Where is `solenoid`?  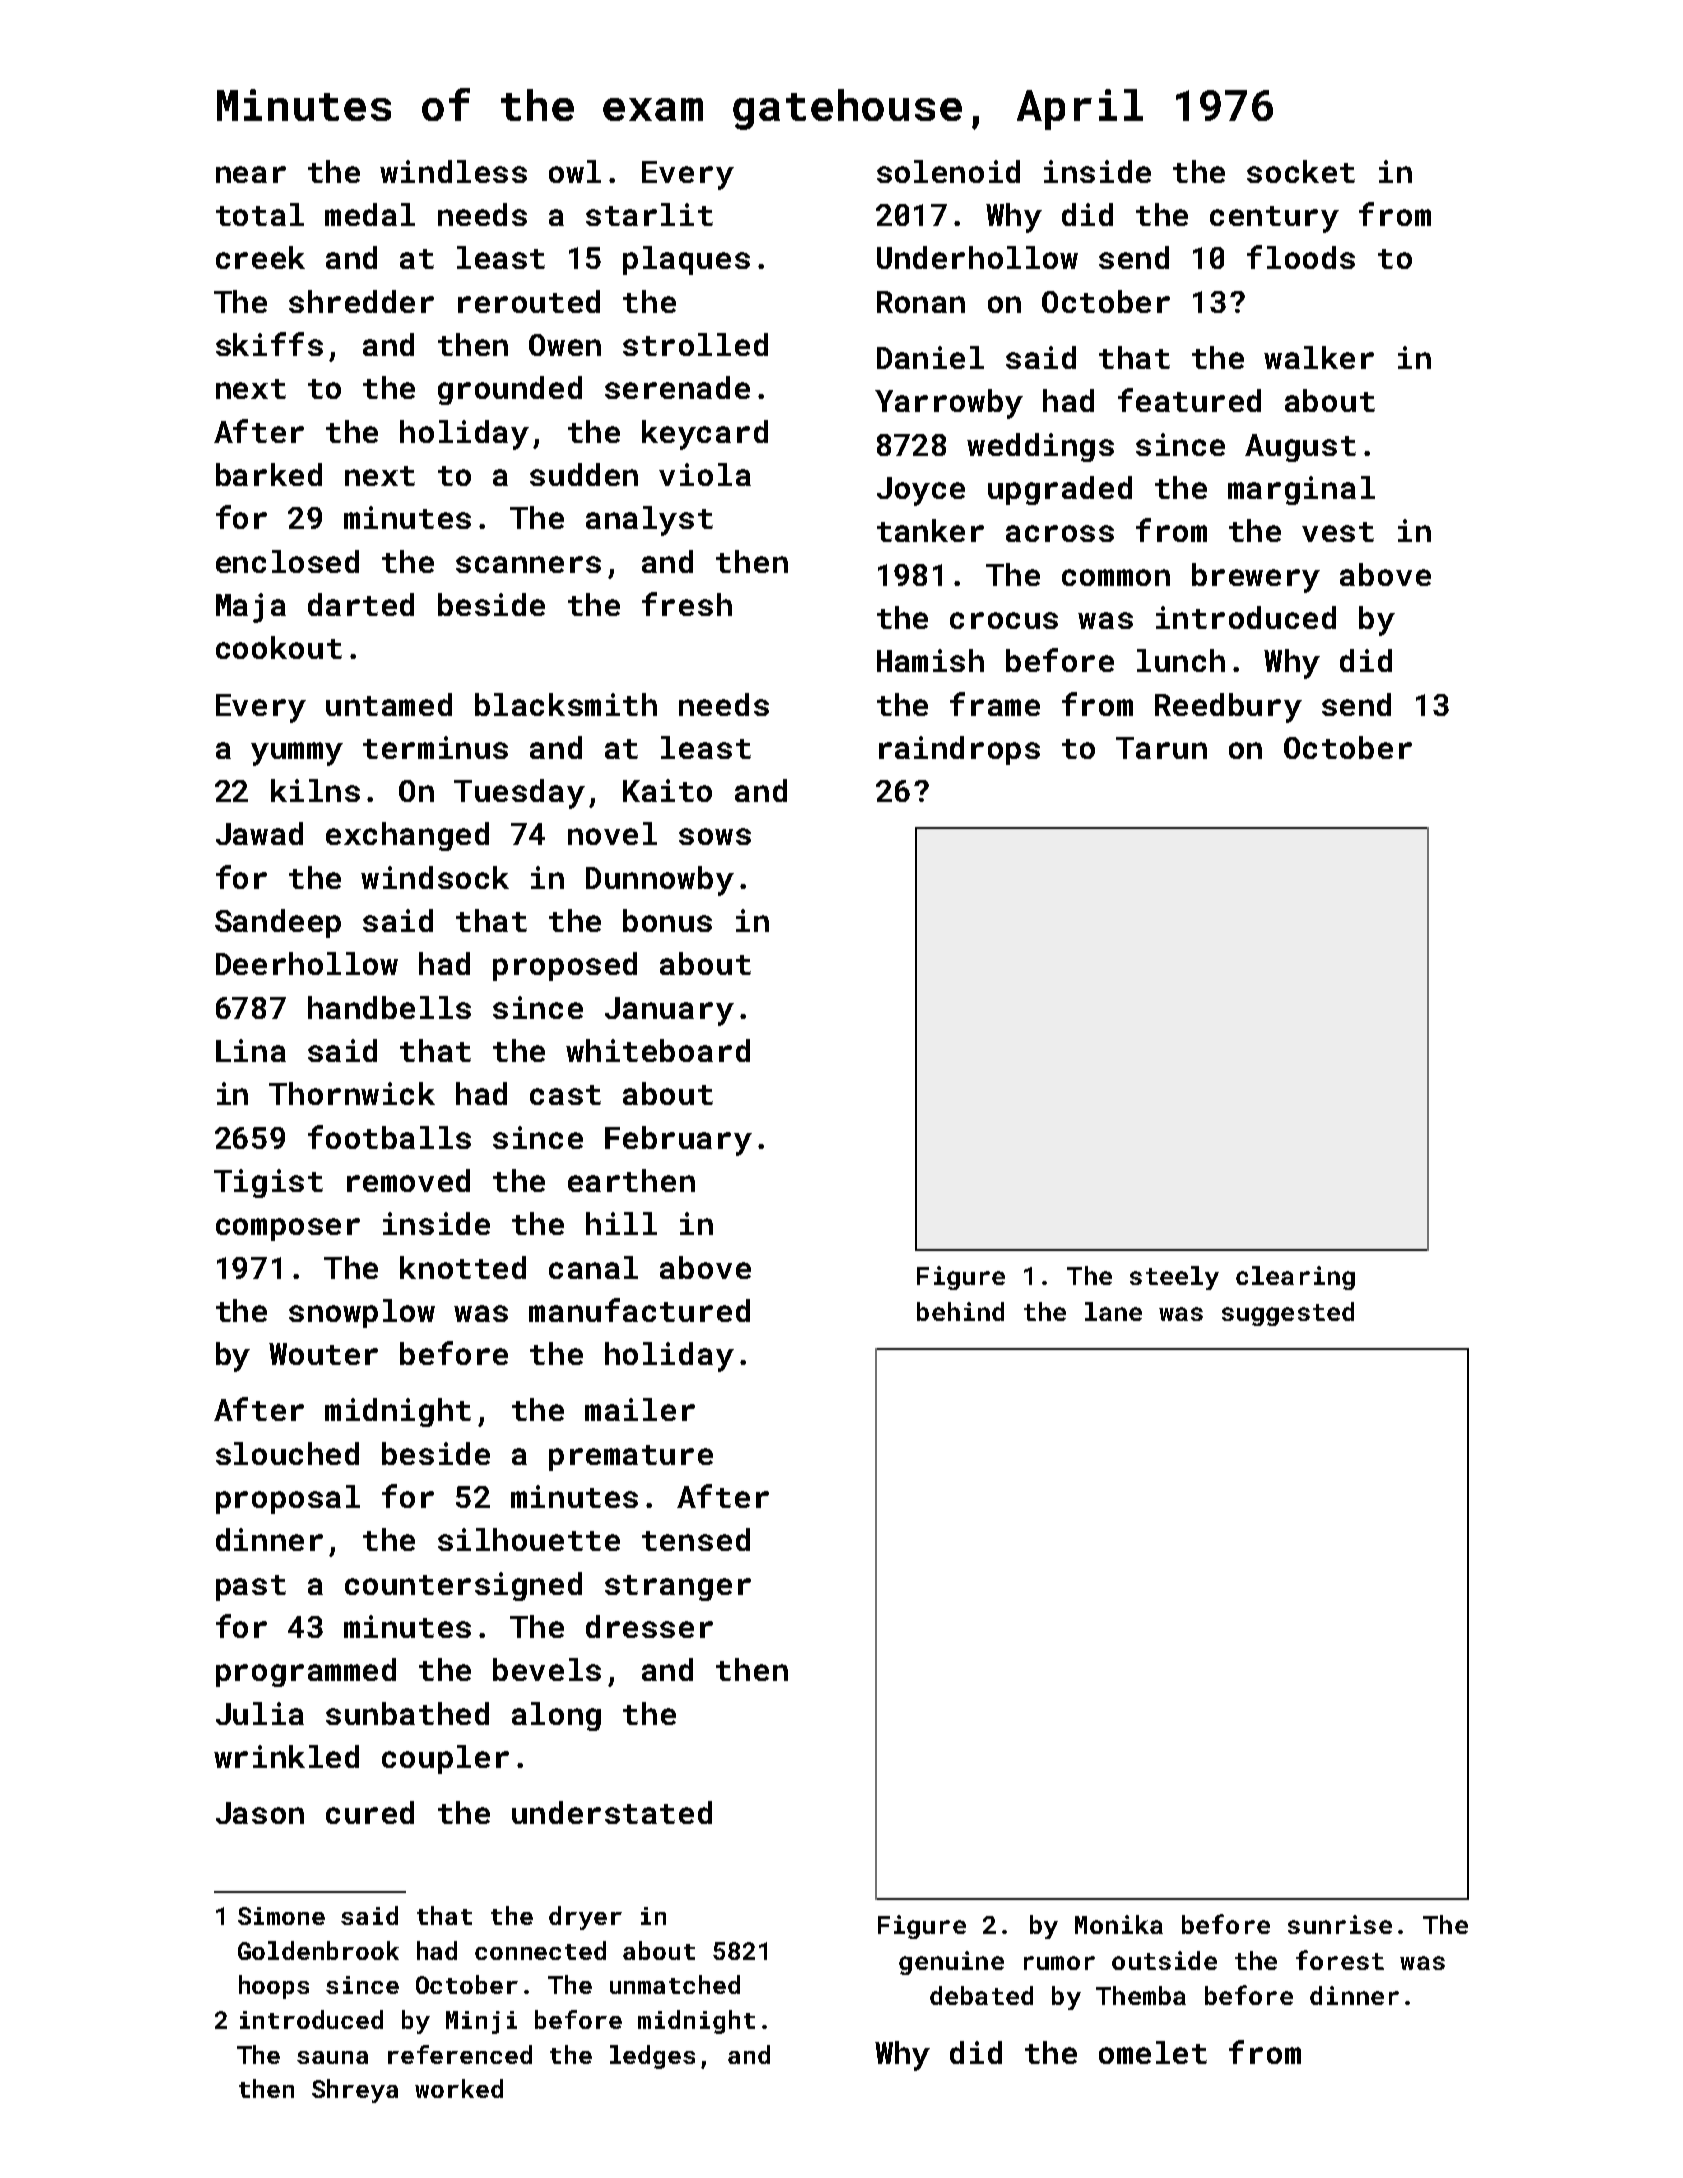
solenoid is located at coordinates (948, 171).
